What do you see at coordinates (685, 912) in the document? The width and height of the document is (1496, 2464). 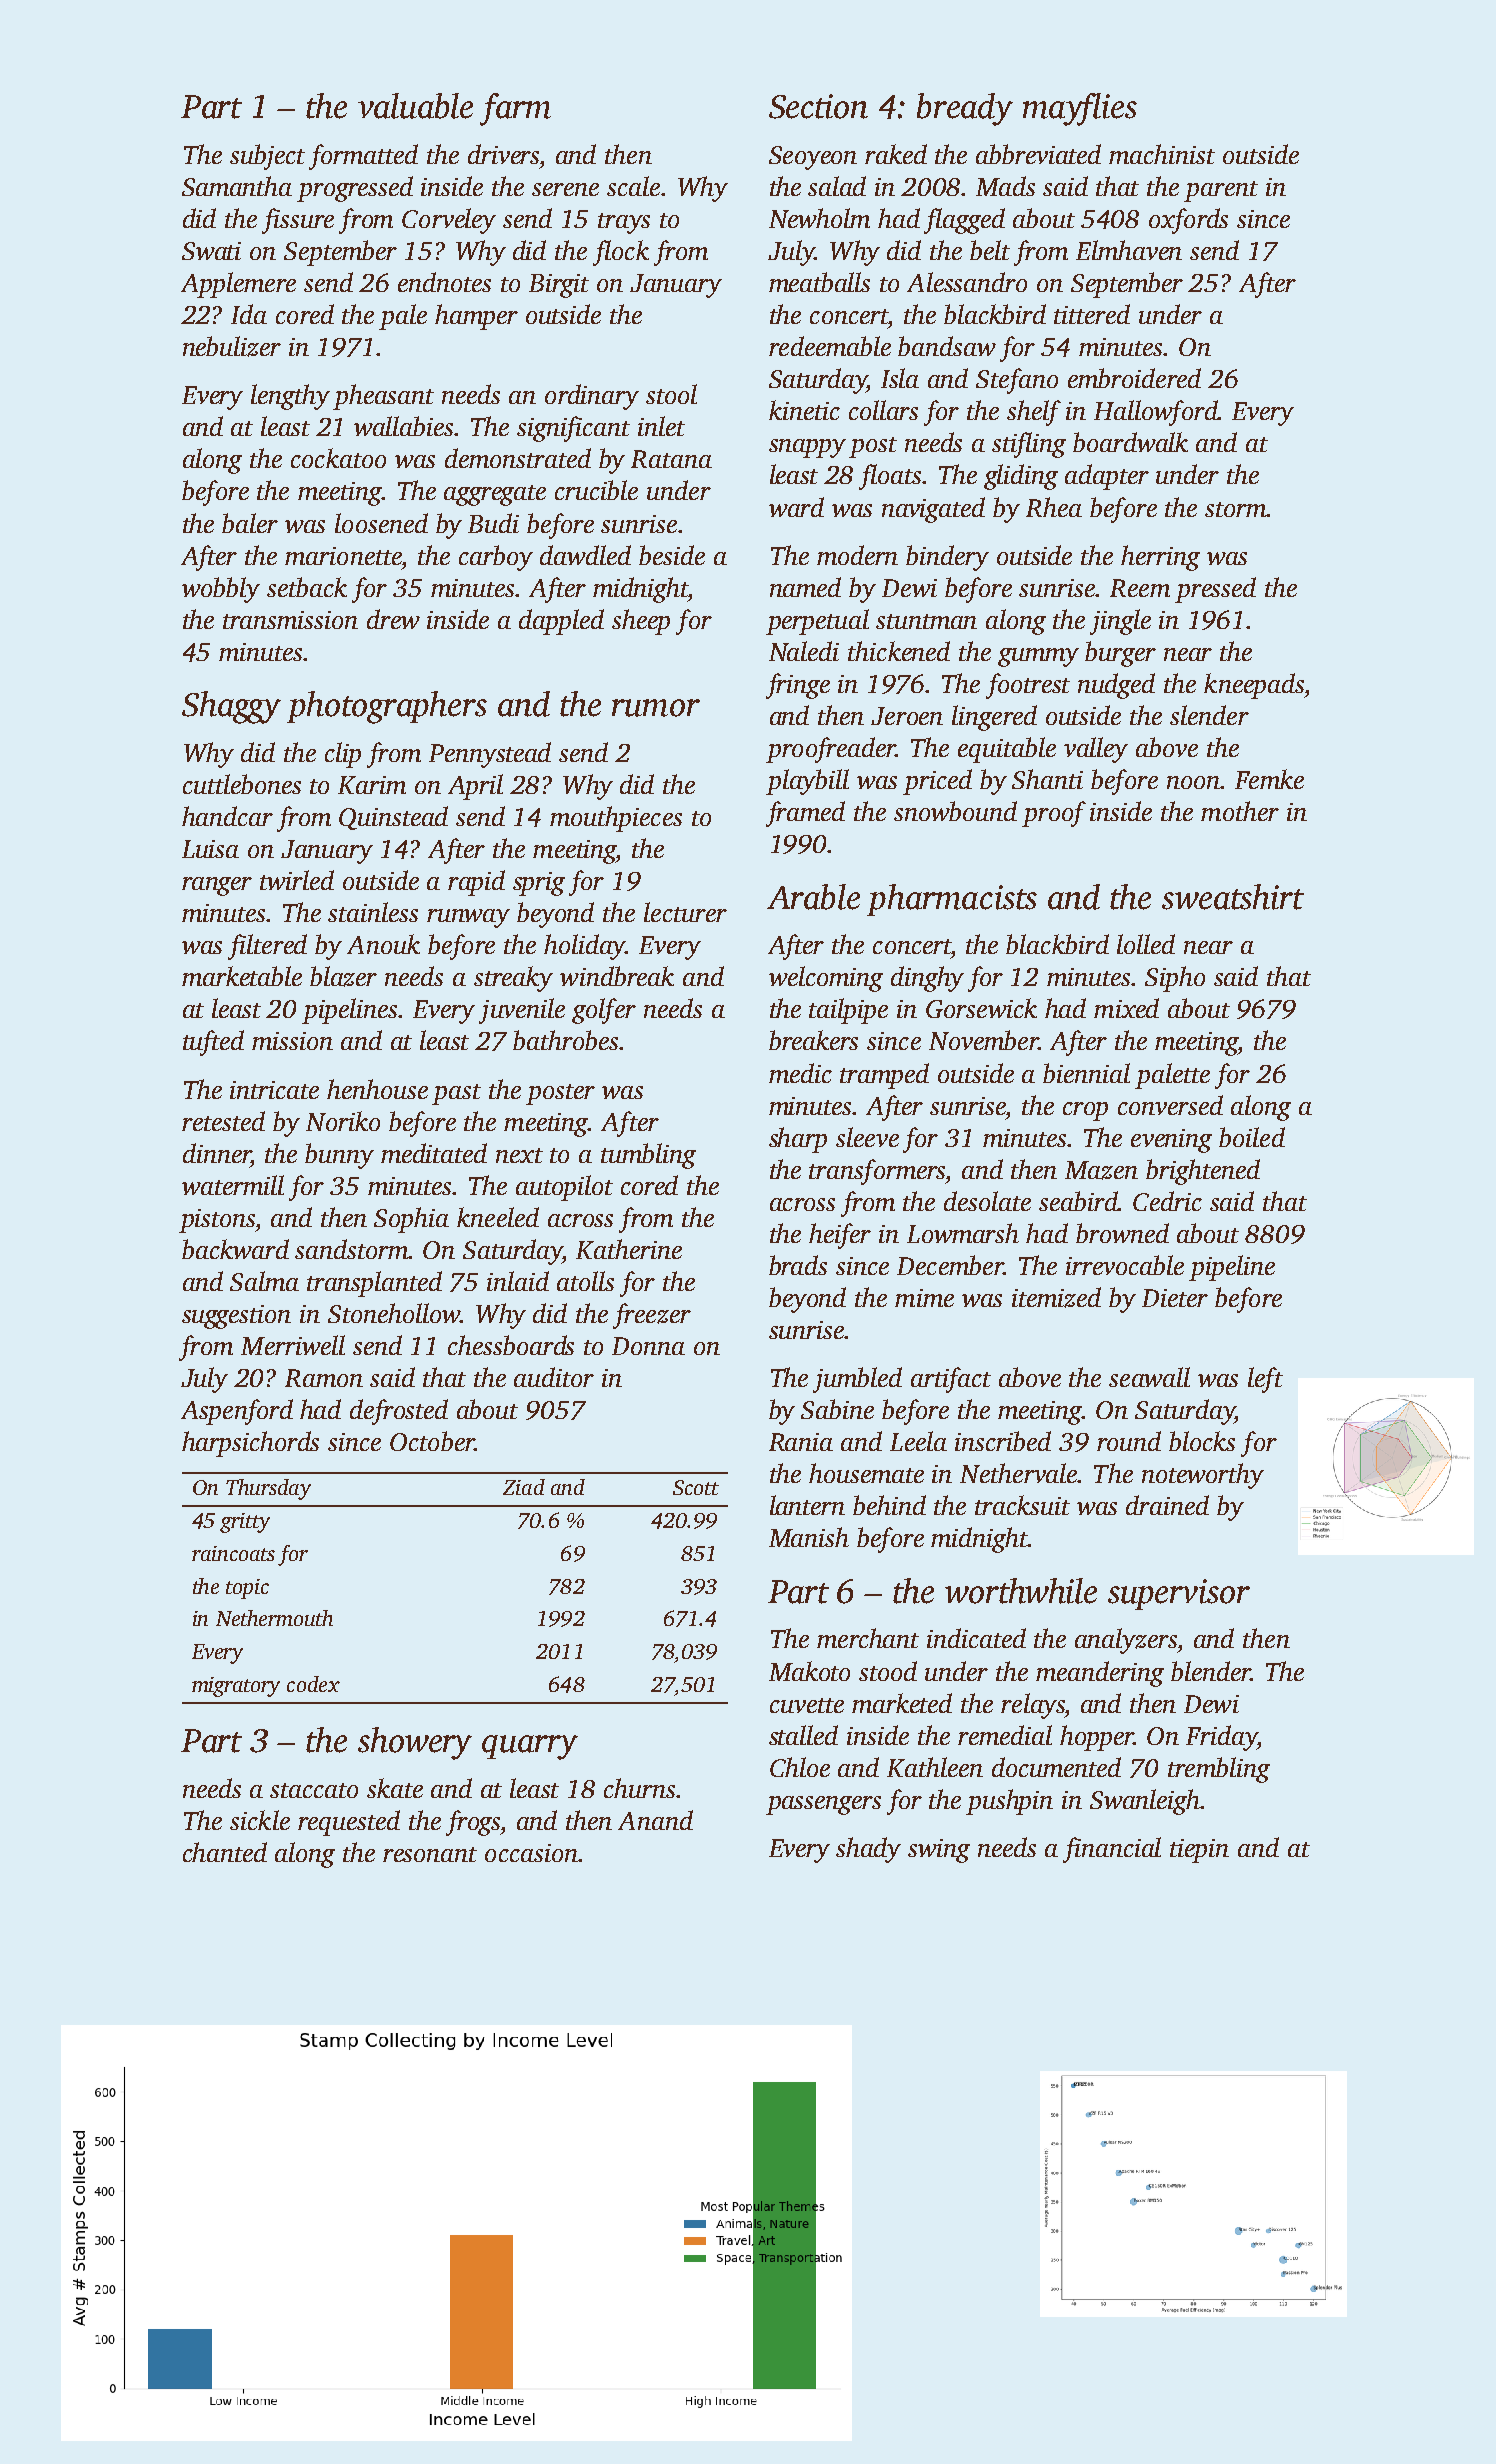 I see `lecturer` at bounding box center [685, 912].
